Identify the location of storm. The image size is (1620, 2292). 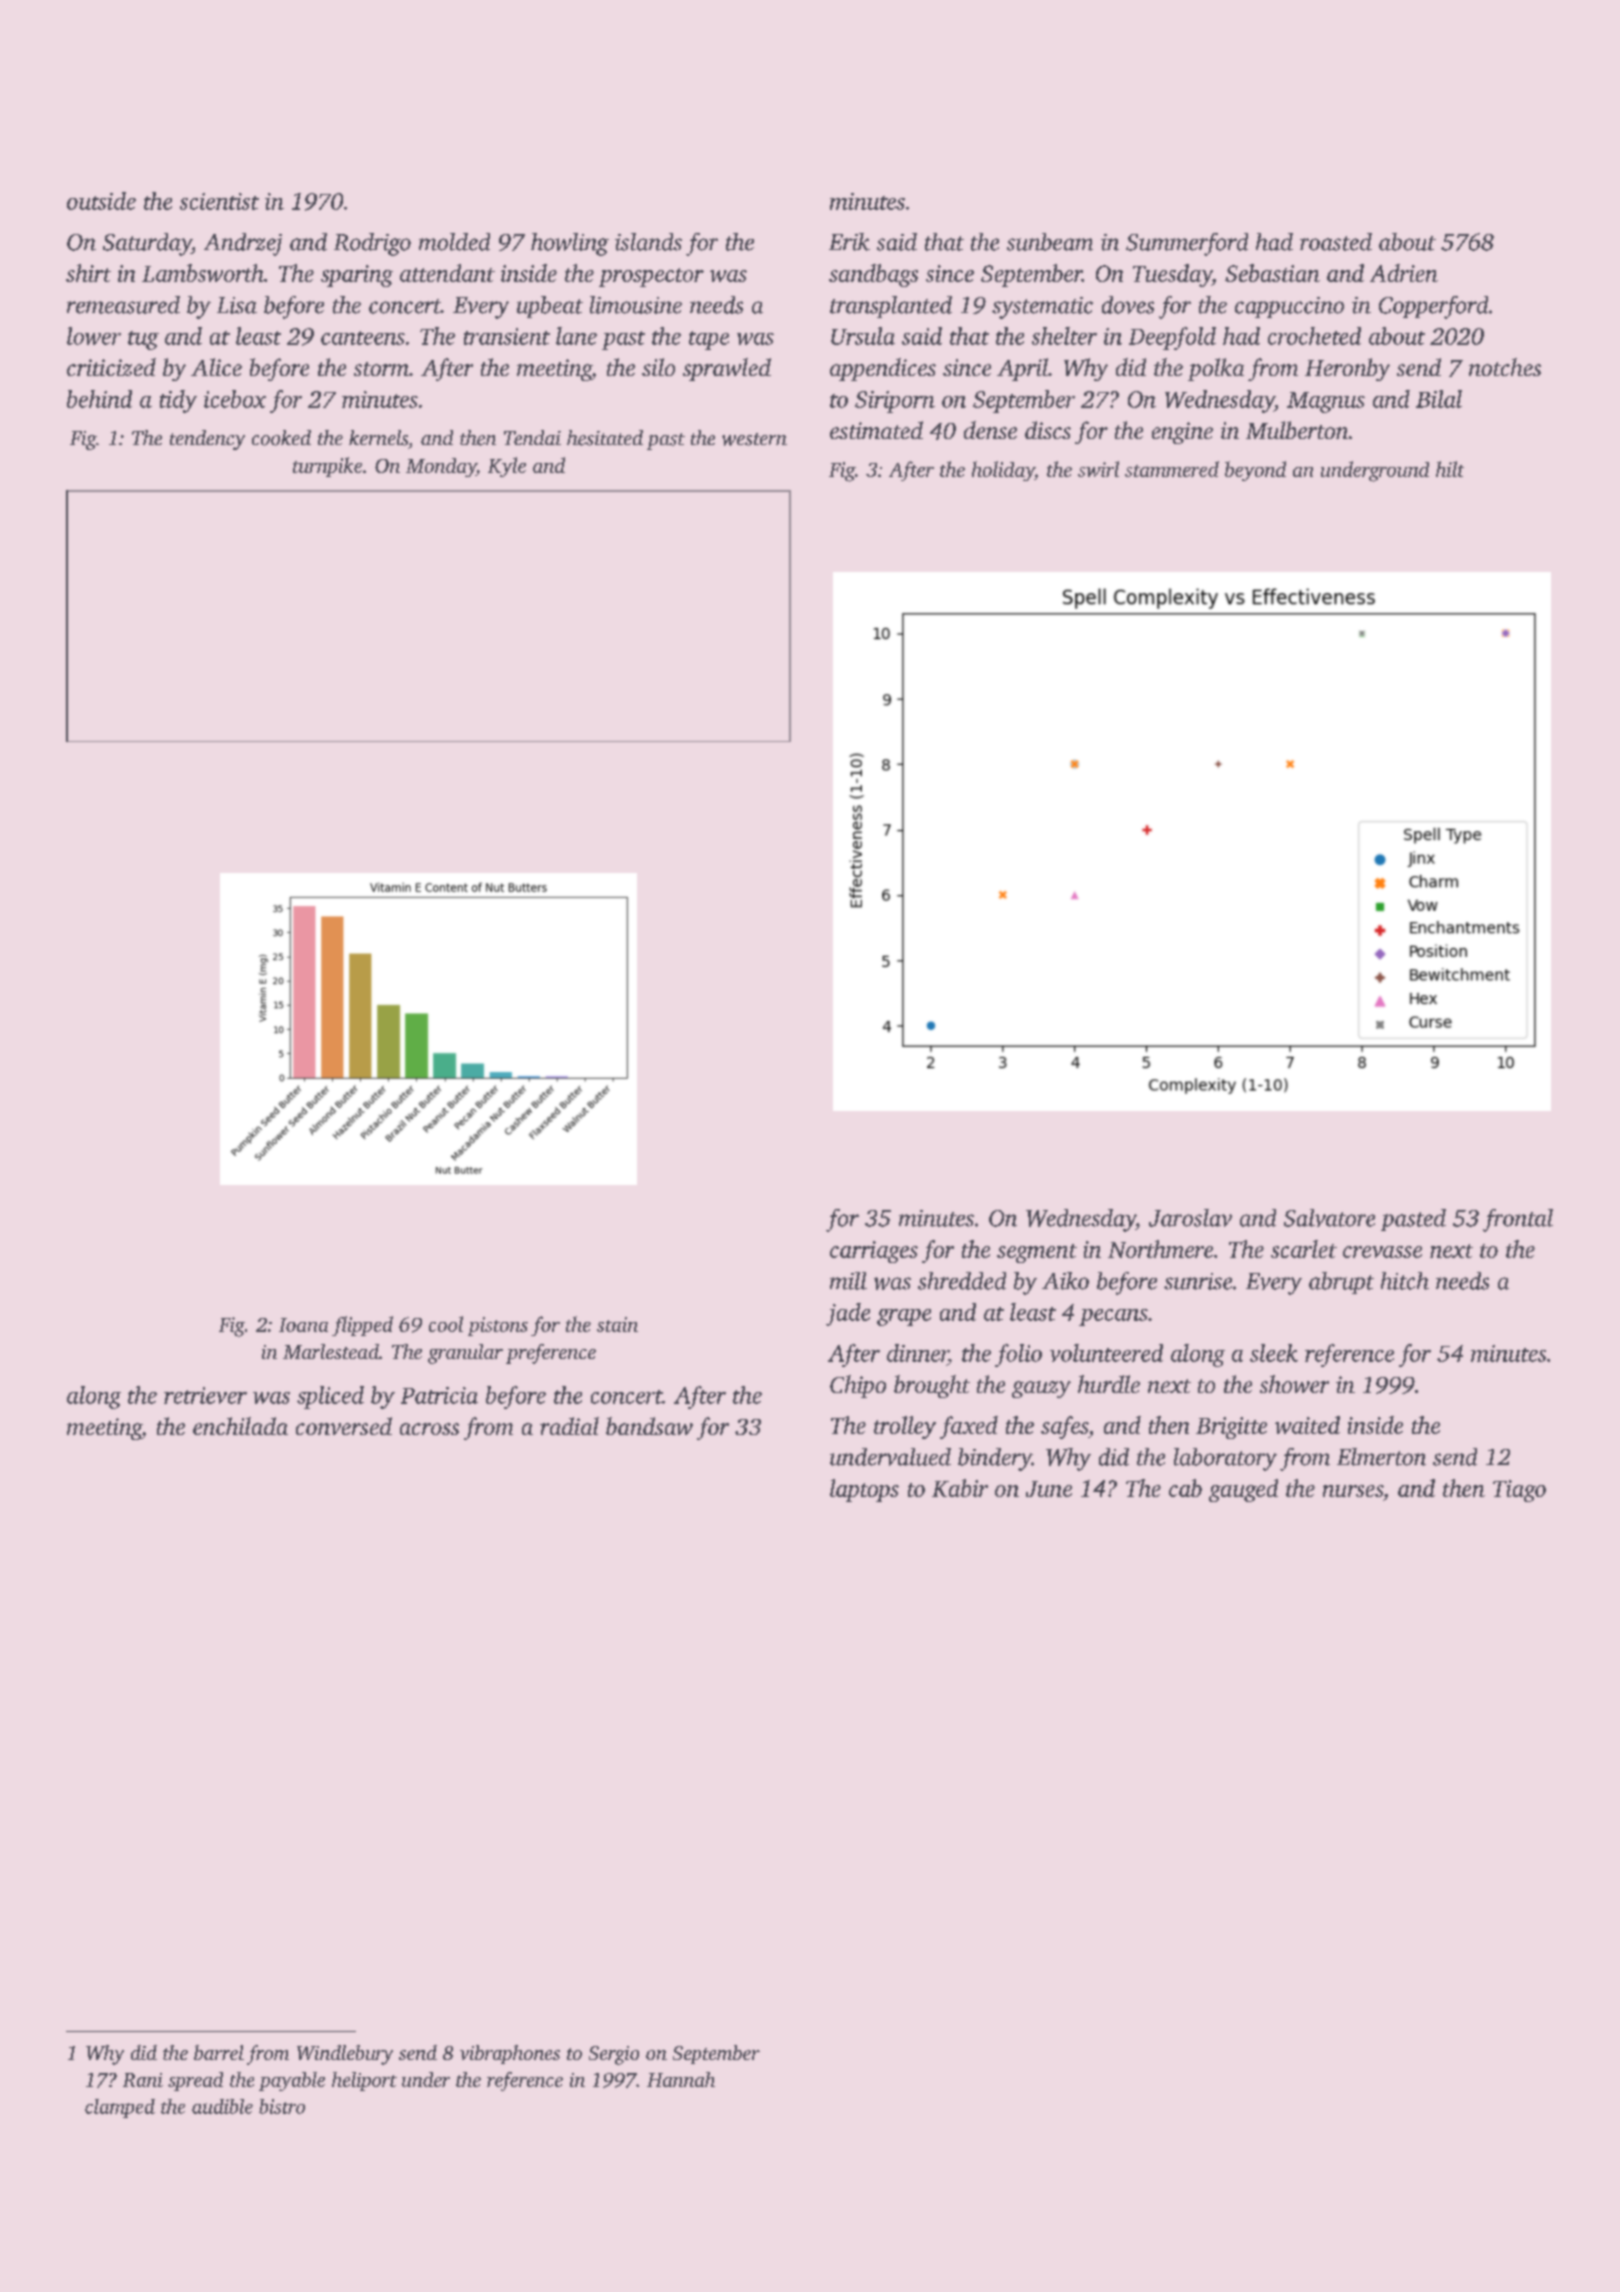
(381, 369).
